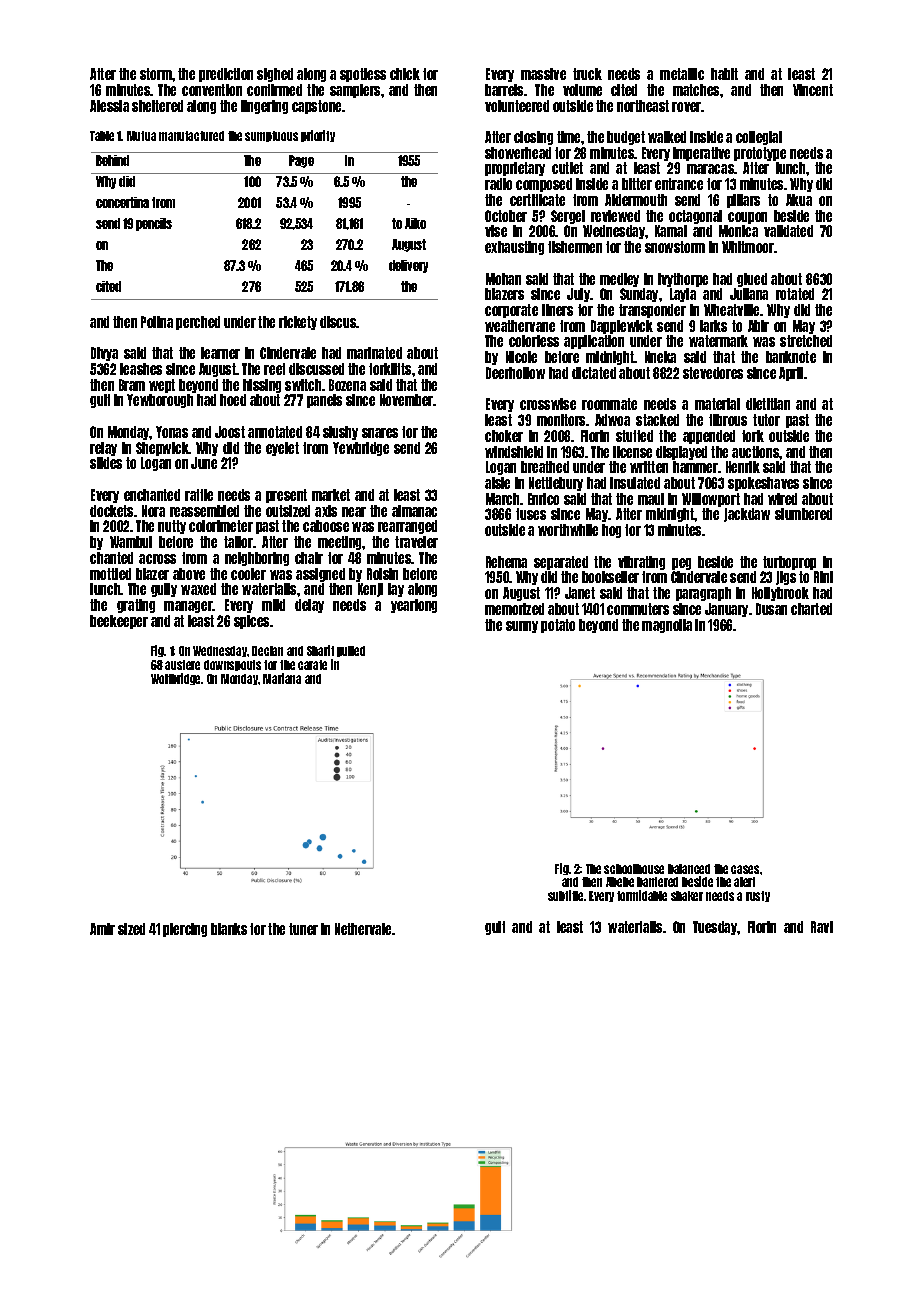  Describe the element at coordinates (351, 651) in the screenshot. I see `pulled` at that location.
